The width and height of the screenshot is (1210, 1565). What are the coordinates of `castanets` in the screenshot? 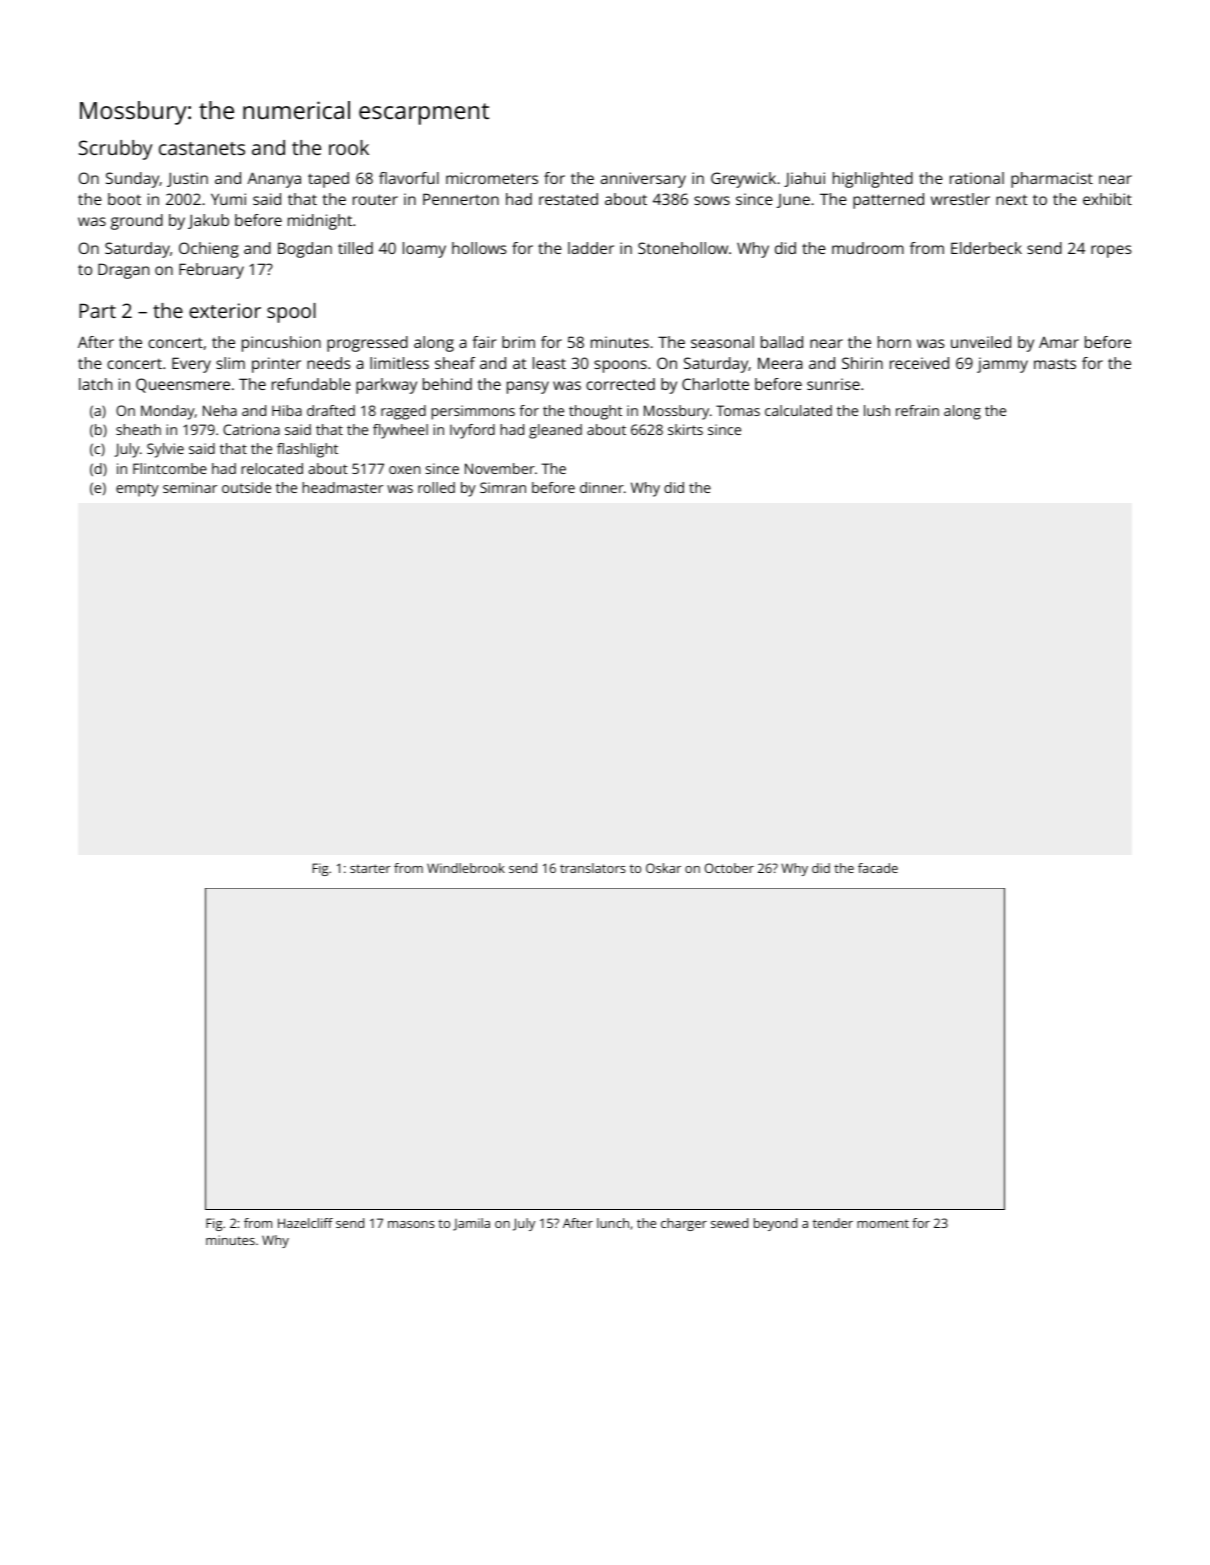 It's located at (202, 148).
